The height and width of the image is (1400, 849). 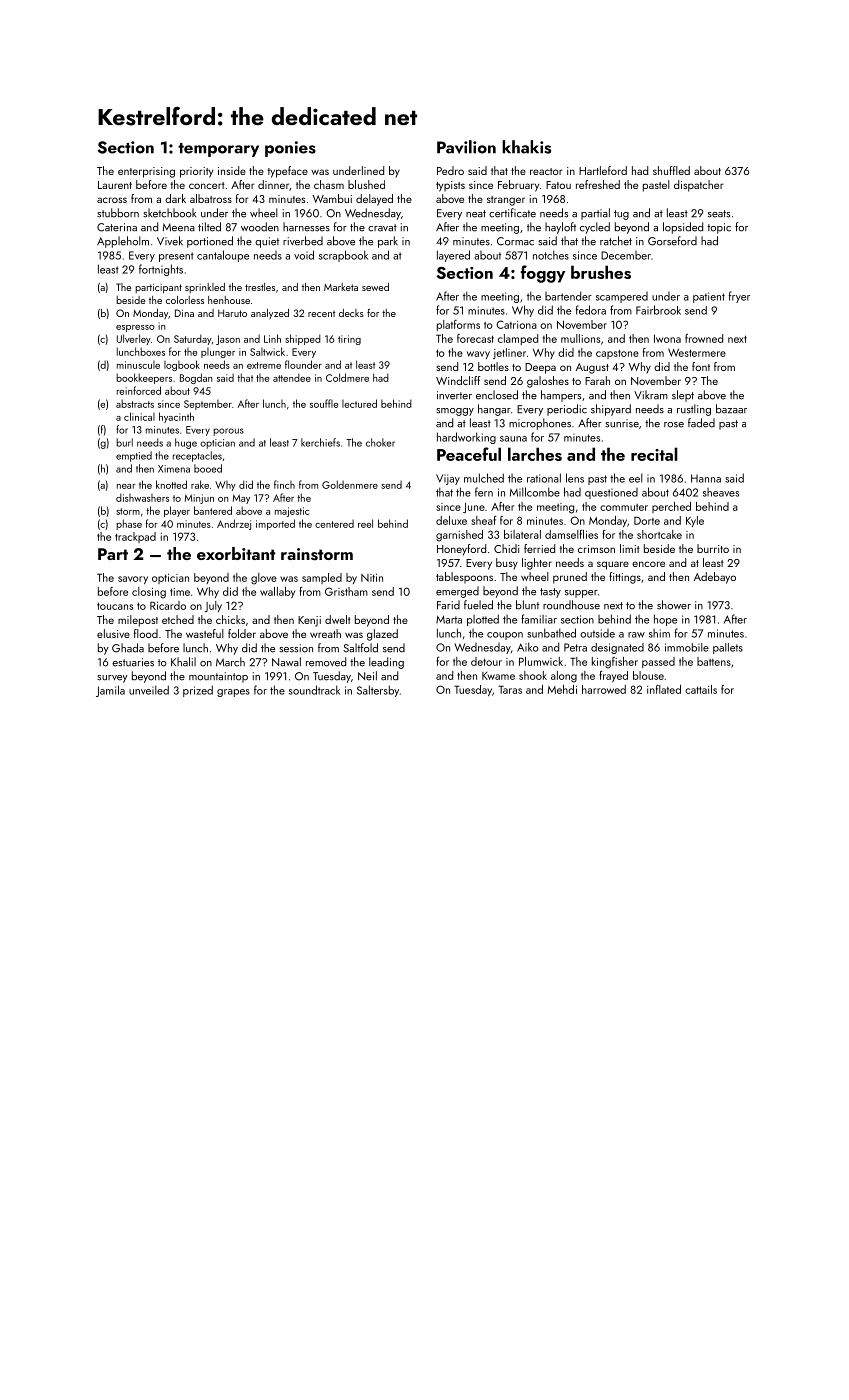 What do you see at coordinates (526, 147) in the image?
I see `khakis` at bounding box center [526, 147].
